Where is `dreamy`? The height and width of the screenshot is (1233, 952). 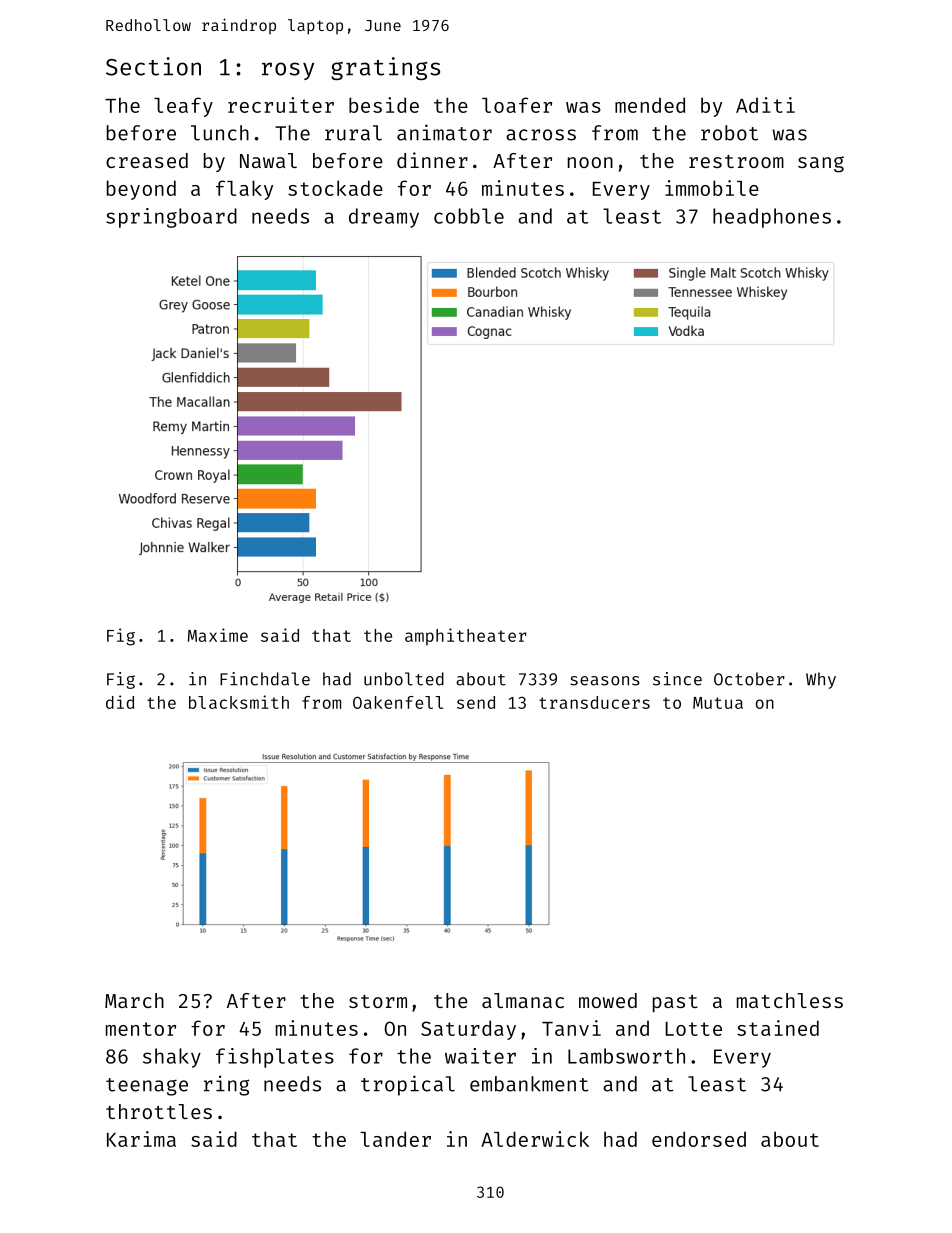 dreamy is located at coordinates (384, 218).
